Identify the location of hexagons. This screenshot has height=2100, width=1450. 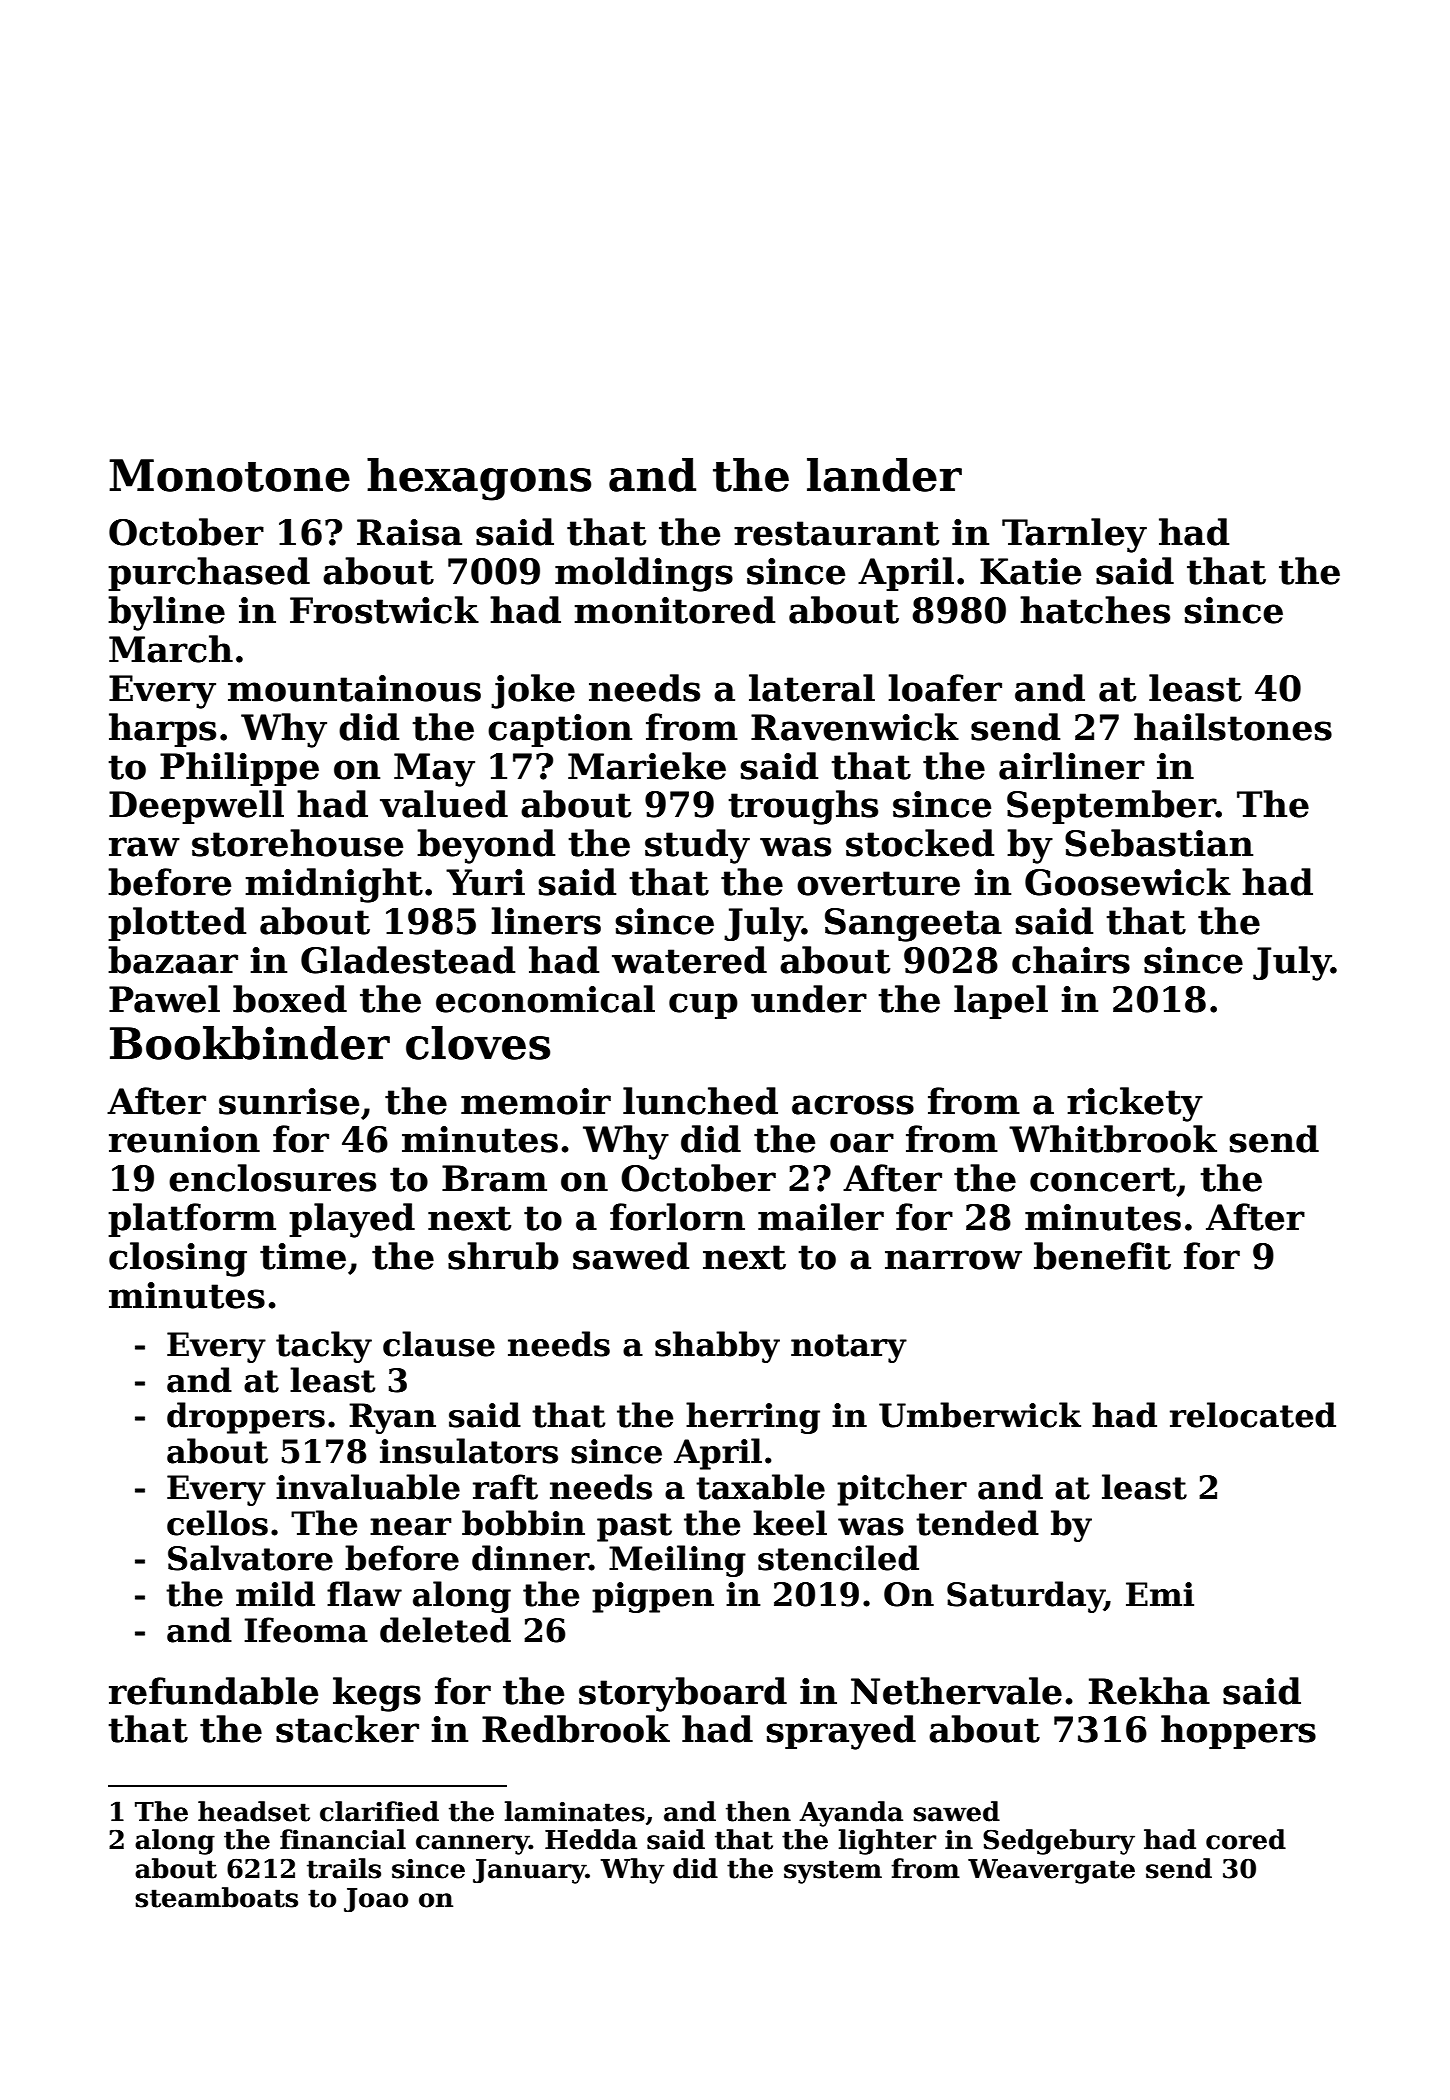
(479, 479).
